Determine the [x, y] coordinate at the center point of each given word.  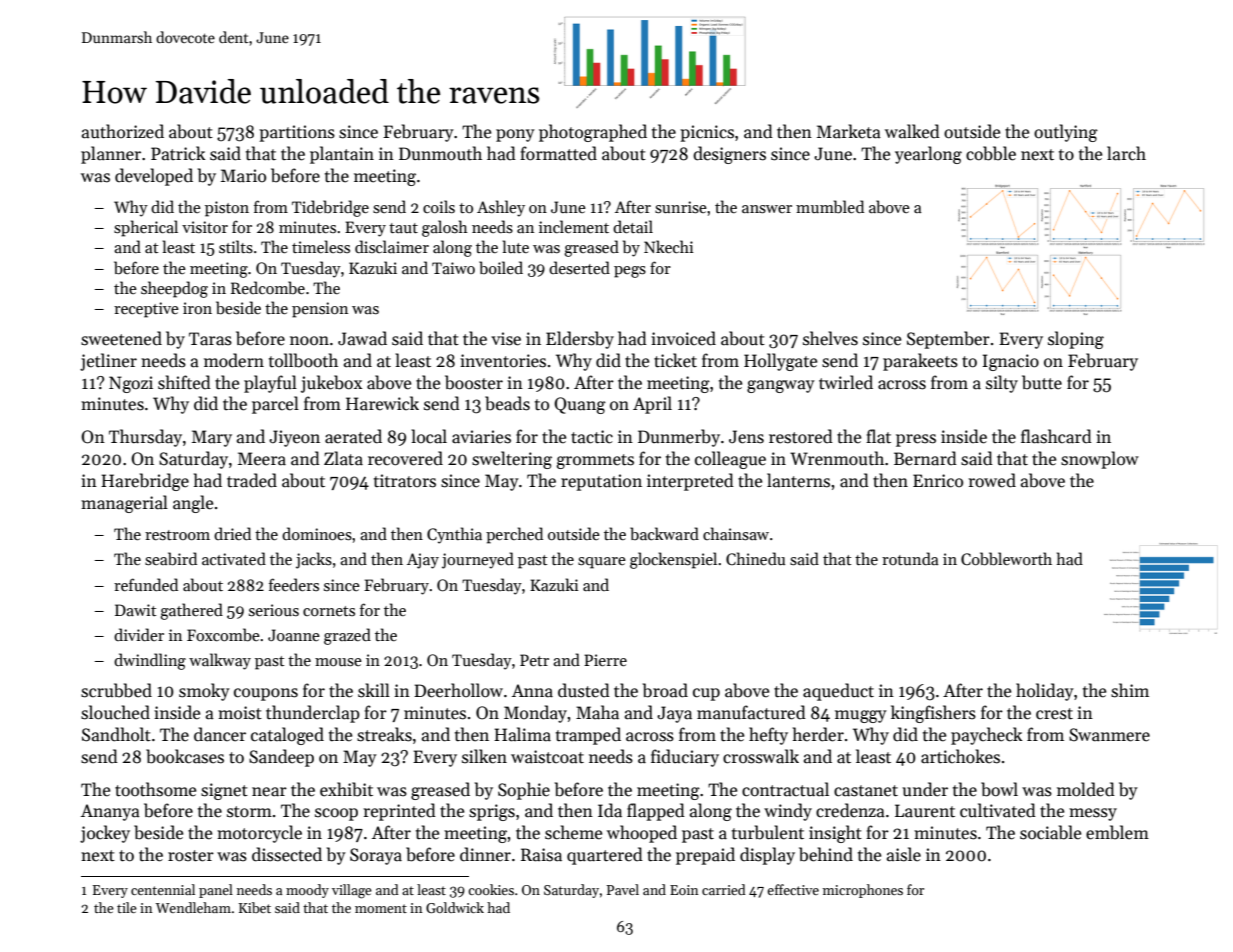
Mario [243, 176]
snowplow [1100, 460]
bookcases [185, 756]
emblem [1117, 832]
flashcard [1056, 436]
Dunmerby [679, 438]
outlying [1066, 133]
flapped [656, 812]
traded [252, 480]
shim [1130, 690]
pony [515, 135]
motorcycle [259, 834]
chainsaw [736, 534]
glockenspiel [673, 560]
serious [274, 610]
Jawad [362, 338]
